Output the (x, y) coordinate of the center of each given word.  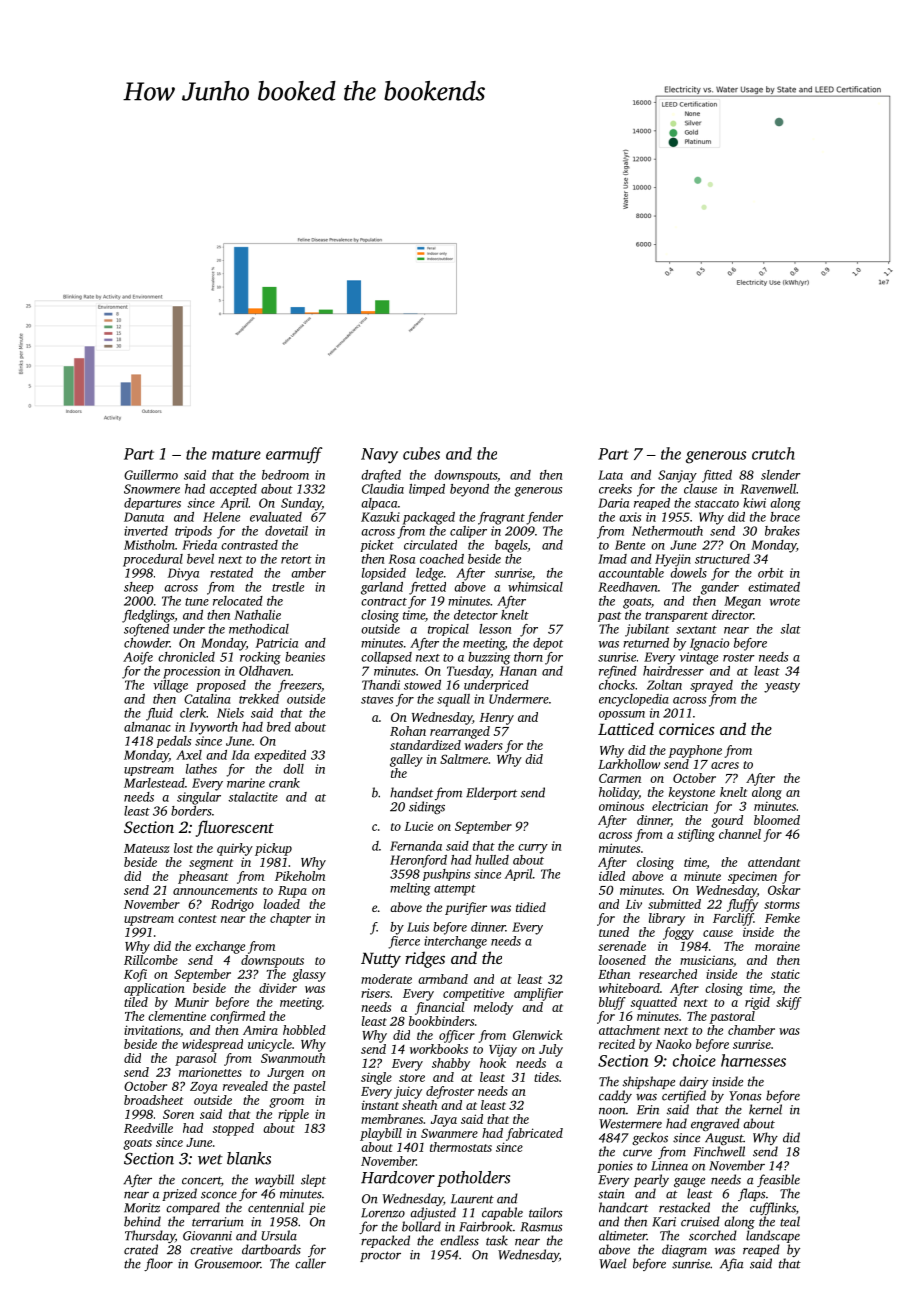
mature (236, 455)
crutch (773, 453)
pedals (174, 742)
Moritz (142, 1208)
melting (410, 889)
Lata (610, 475)
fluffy (742, 905)
